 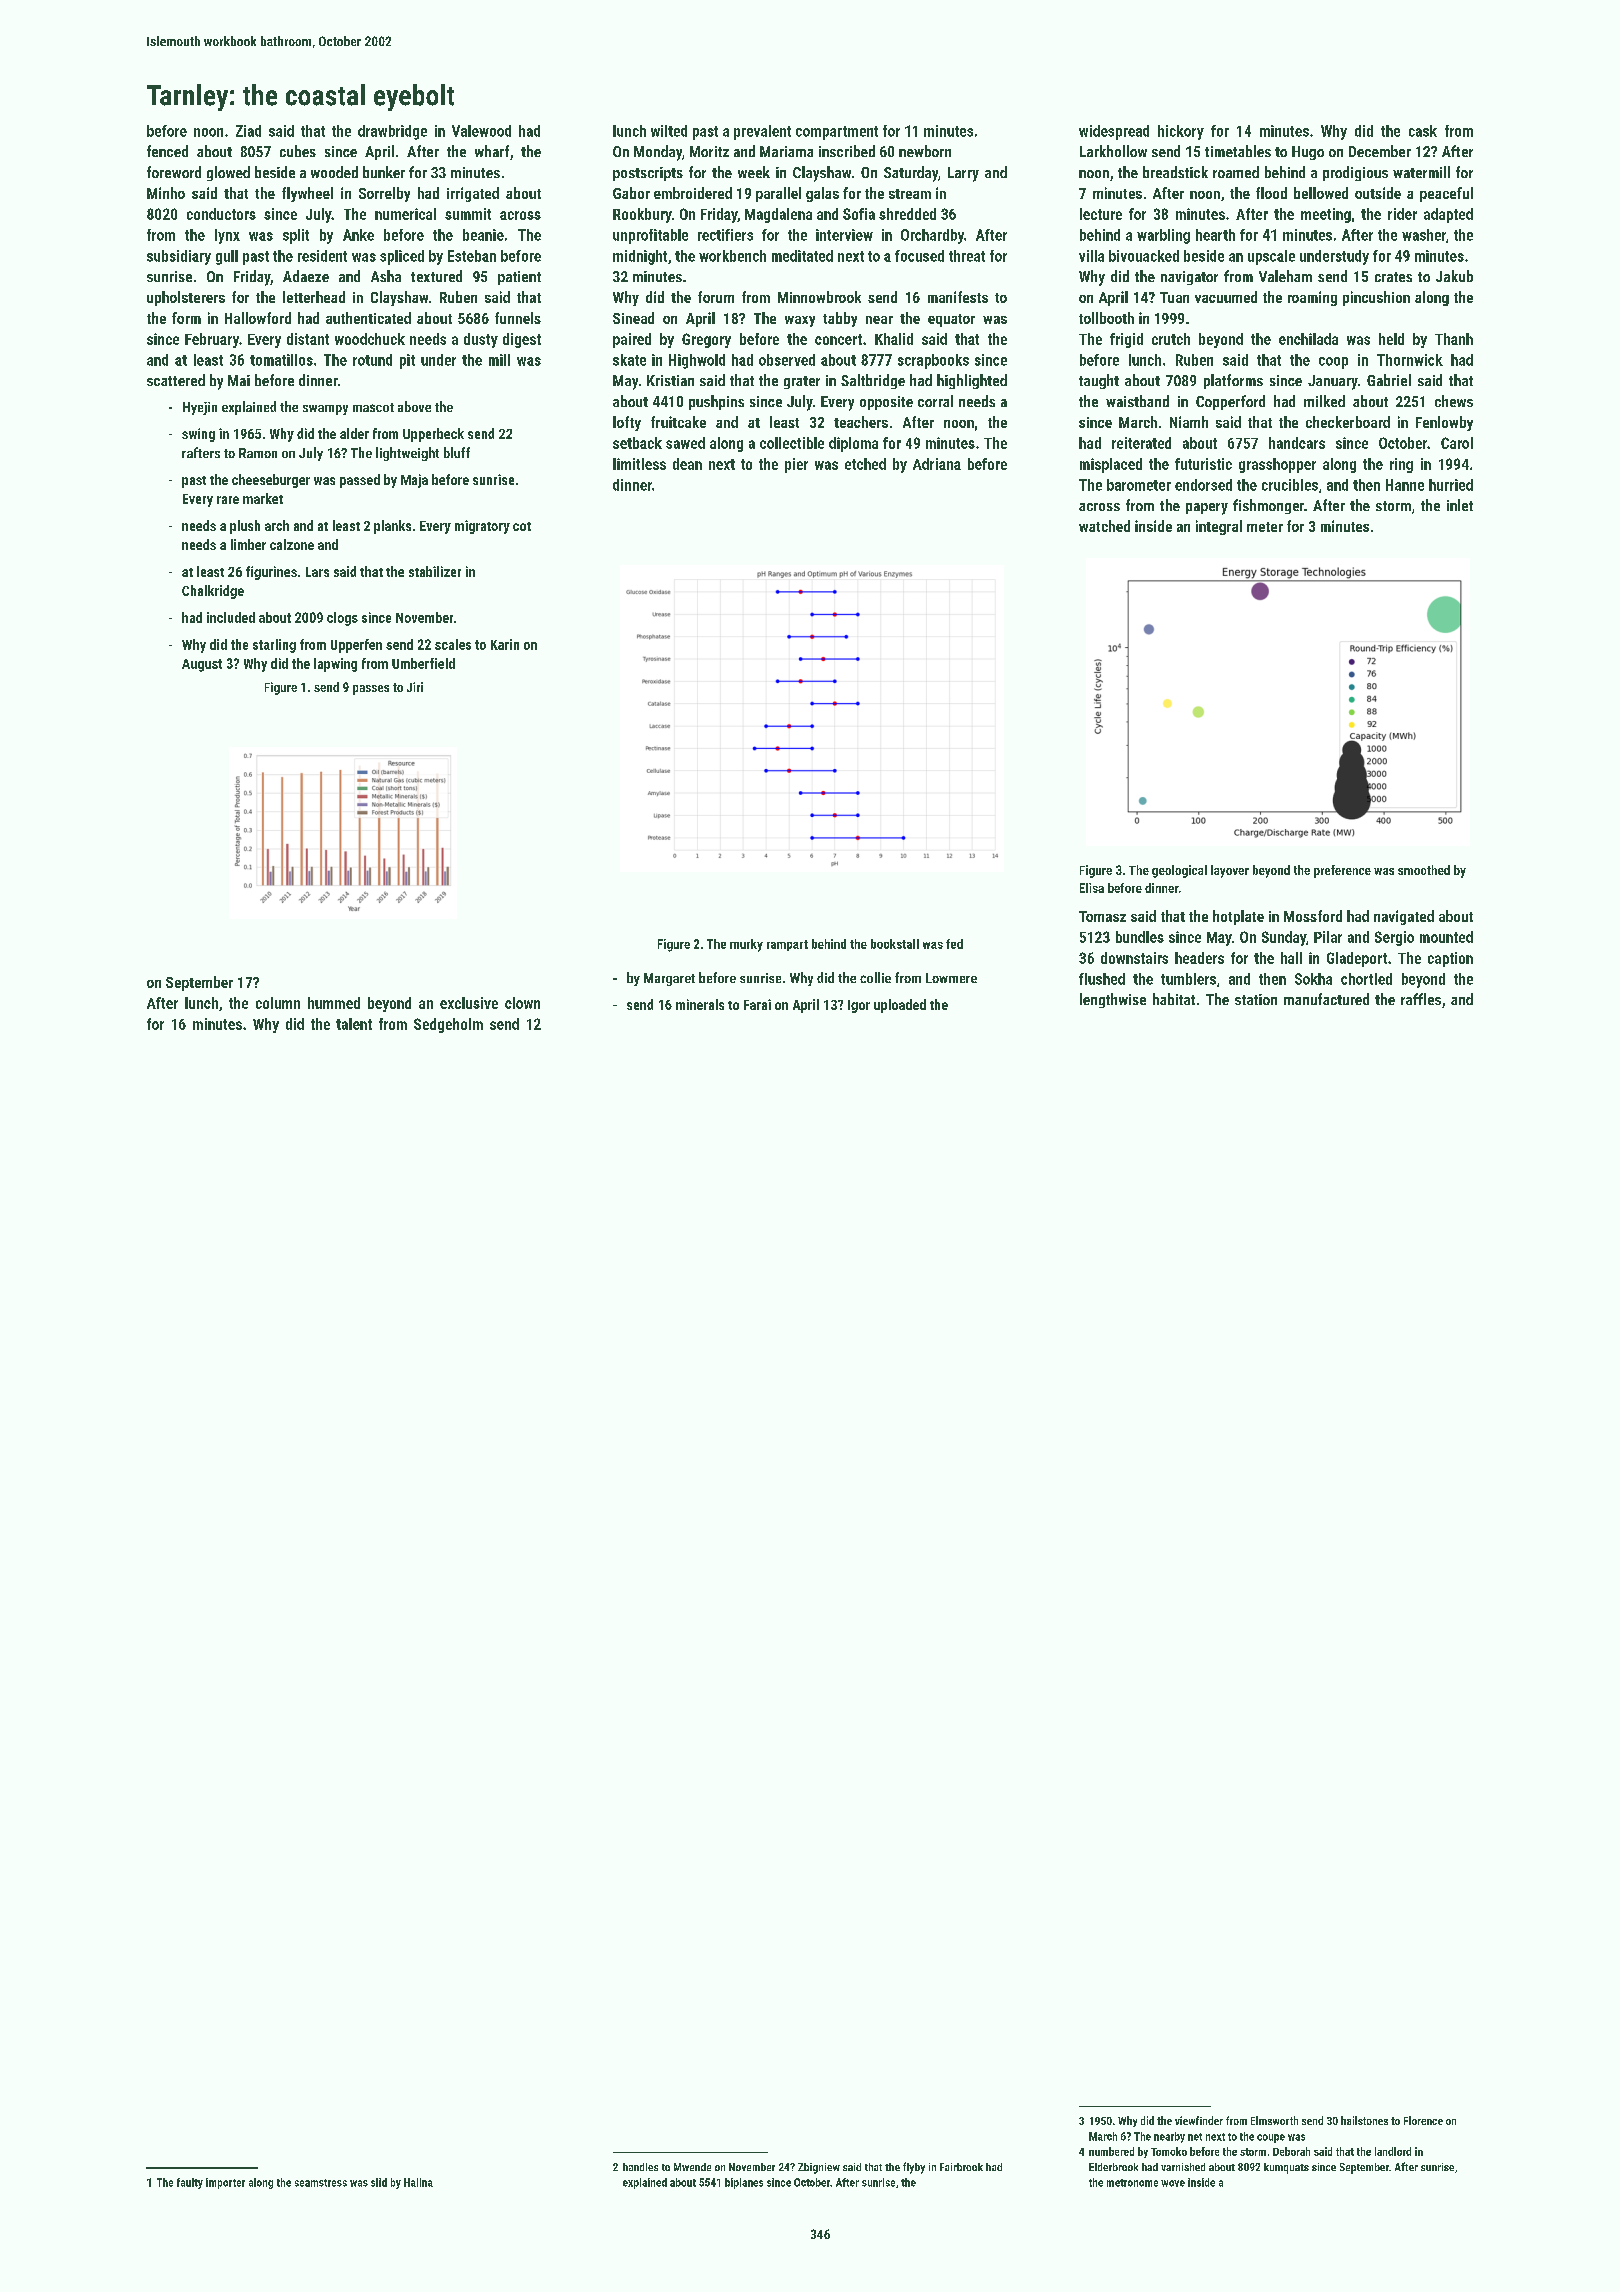 I want to click on Fairbrook, so click(x=961, y=2167).
